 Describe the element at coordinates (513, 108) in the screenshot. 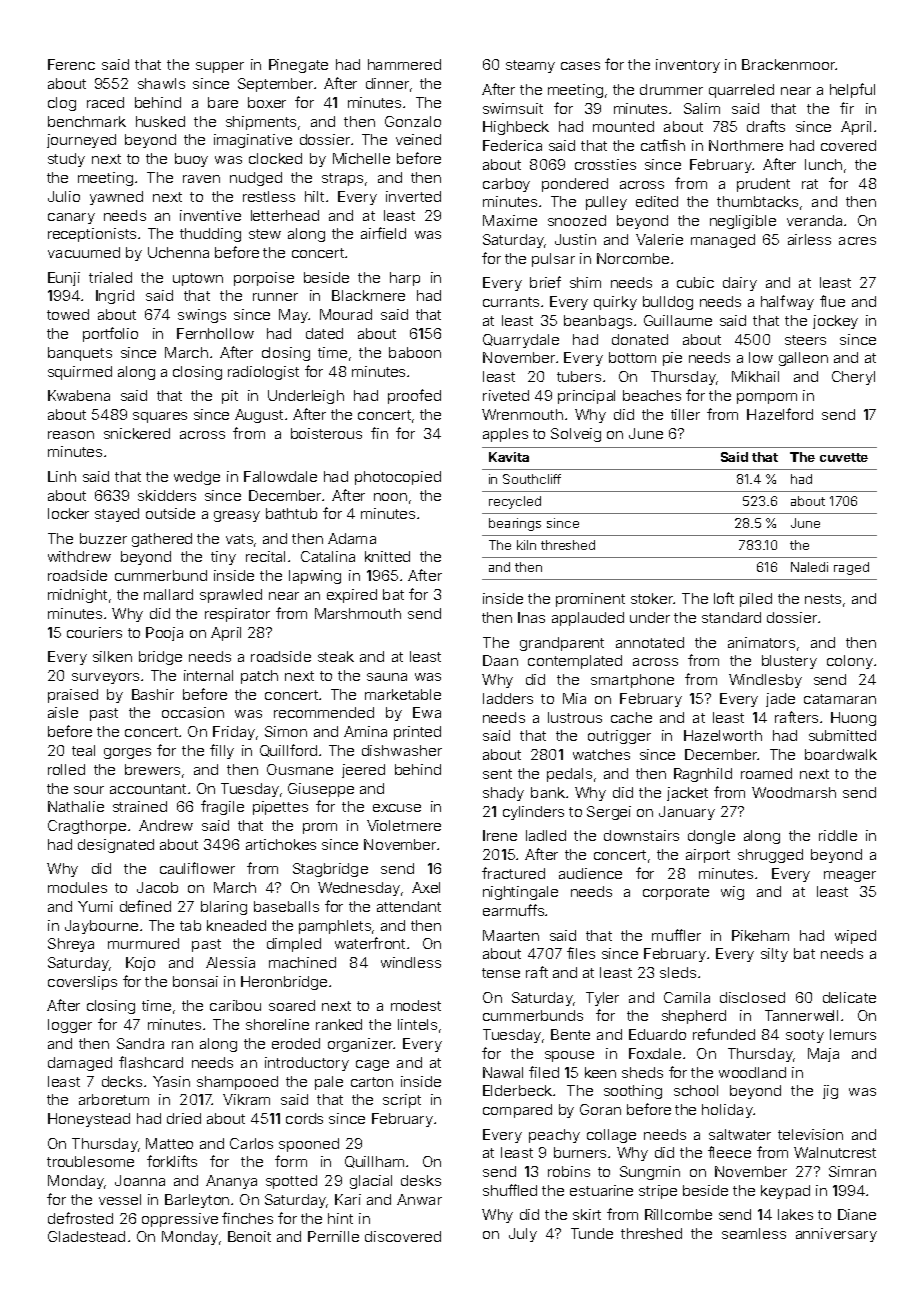

I see `swimsuit` at that location.
